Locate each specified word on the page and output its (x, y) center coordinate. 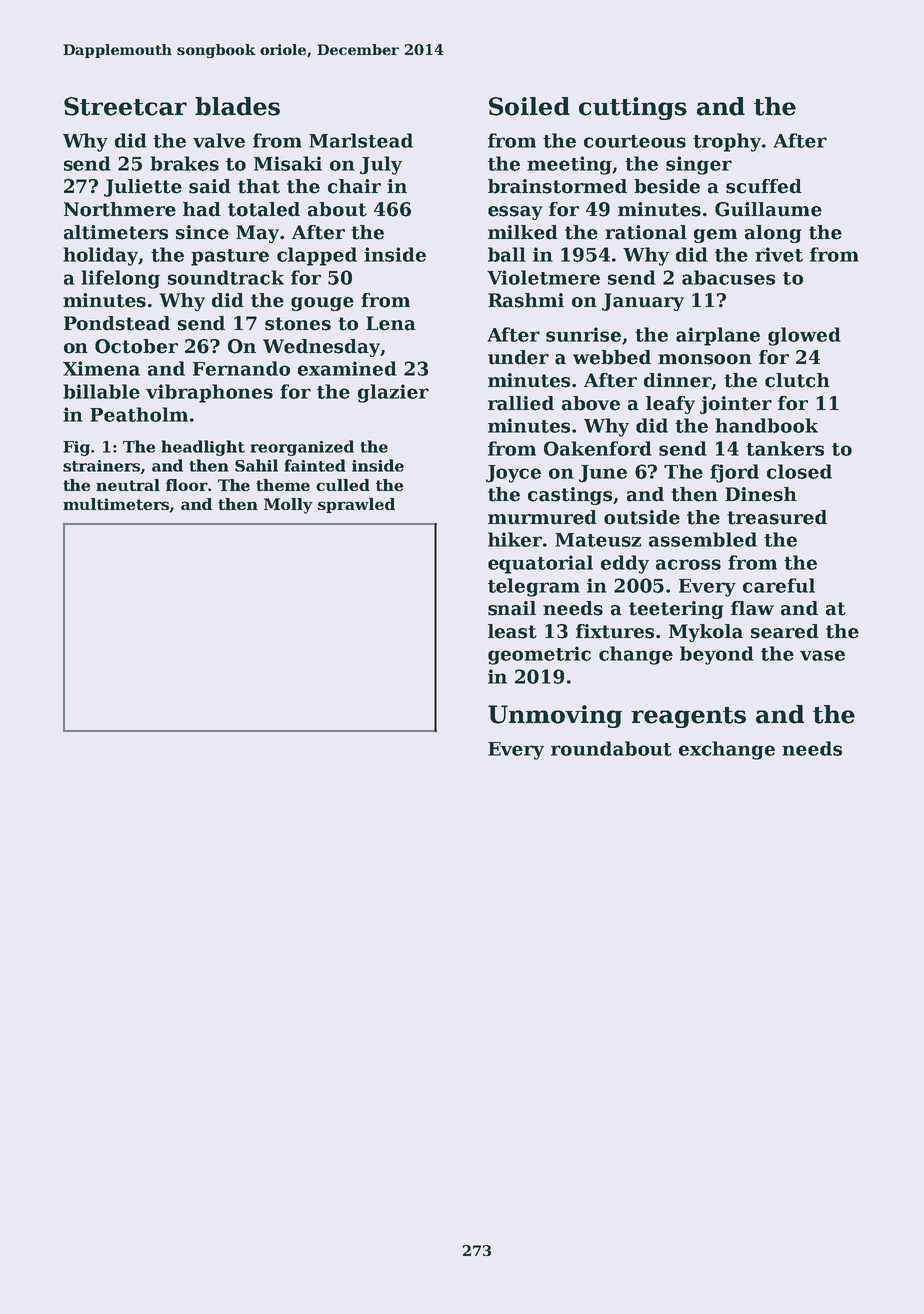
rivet (779, 254)
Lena (391, 323)
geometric (539, 655)
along (773, 234)
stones (298, 324)
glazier (393, 393)
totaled (264, 209)
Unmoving (555, 716)
